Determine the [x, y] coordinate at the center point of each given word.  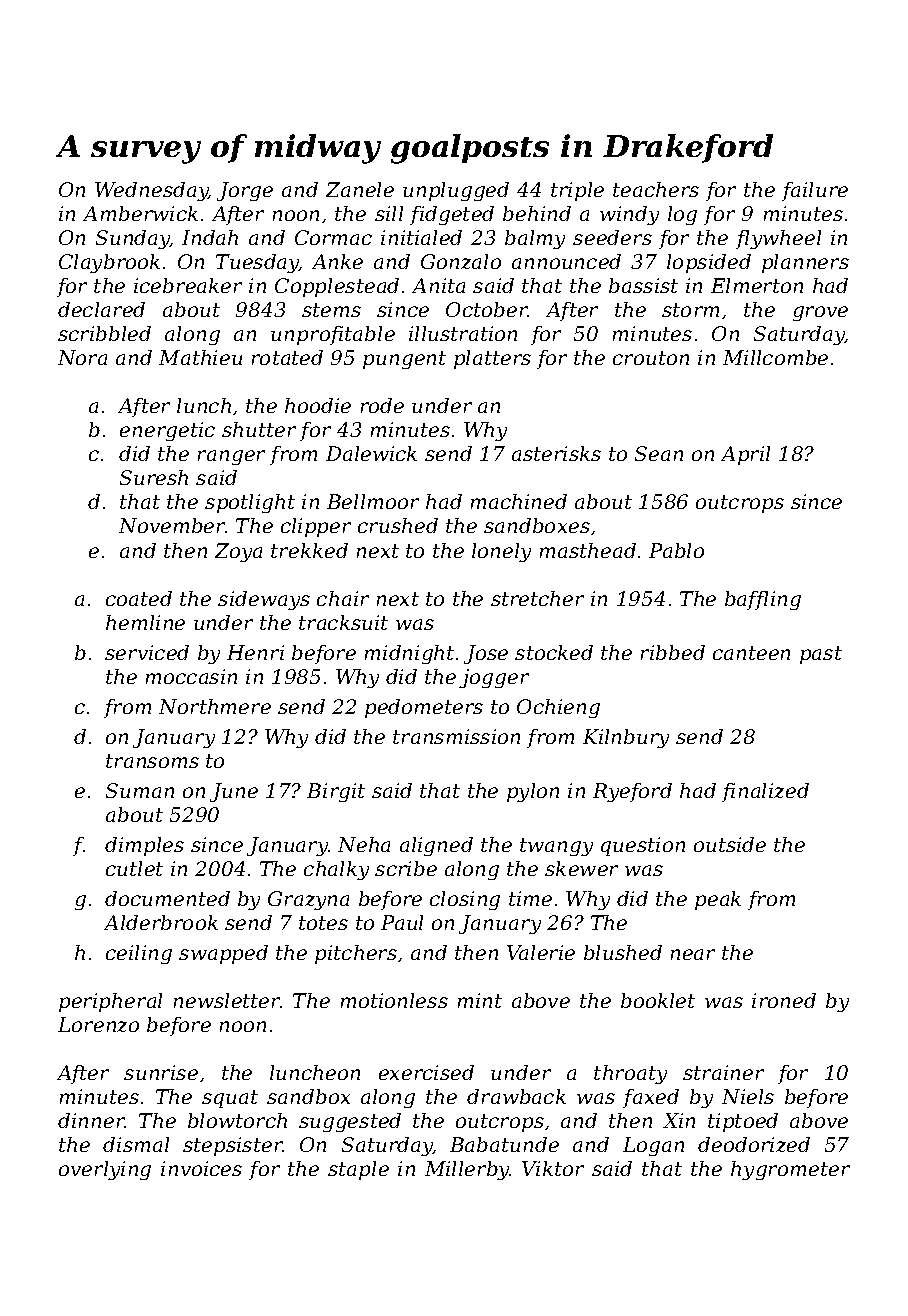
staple [358, 1170]
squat [230, 1099]
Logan [653, 1146]
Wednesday [151, 191]
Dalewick [371, 453]
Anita [438, 285]
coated [139, 598]
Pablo [676, 550]
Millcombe [775, 357]
